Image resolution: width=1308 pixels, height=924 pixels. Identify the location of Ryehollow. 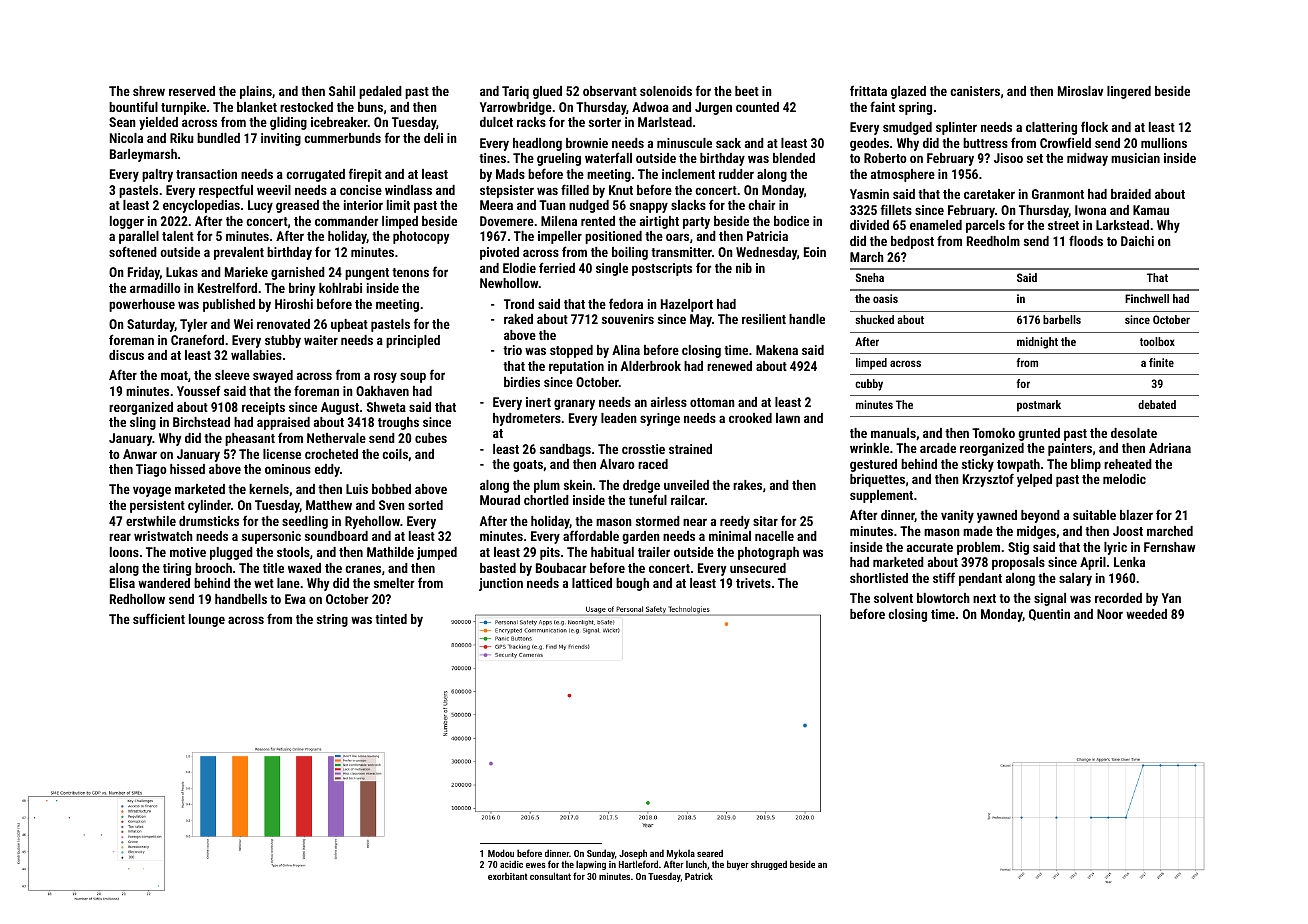
(372, 522).
